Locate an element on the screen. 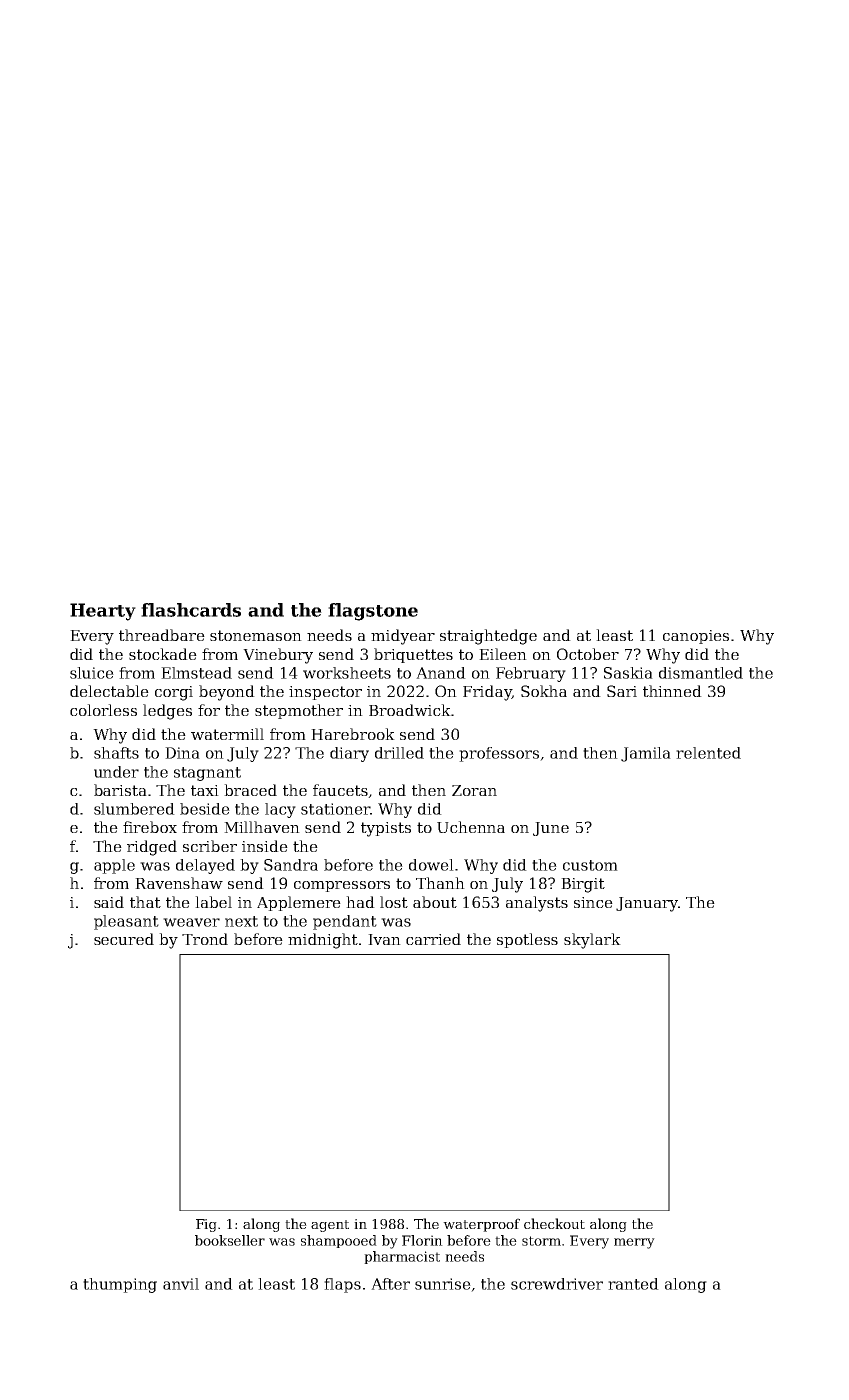 This screenshot has height=1400, width=849. barista is located at coordinates (120, 790).
